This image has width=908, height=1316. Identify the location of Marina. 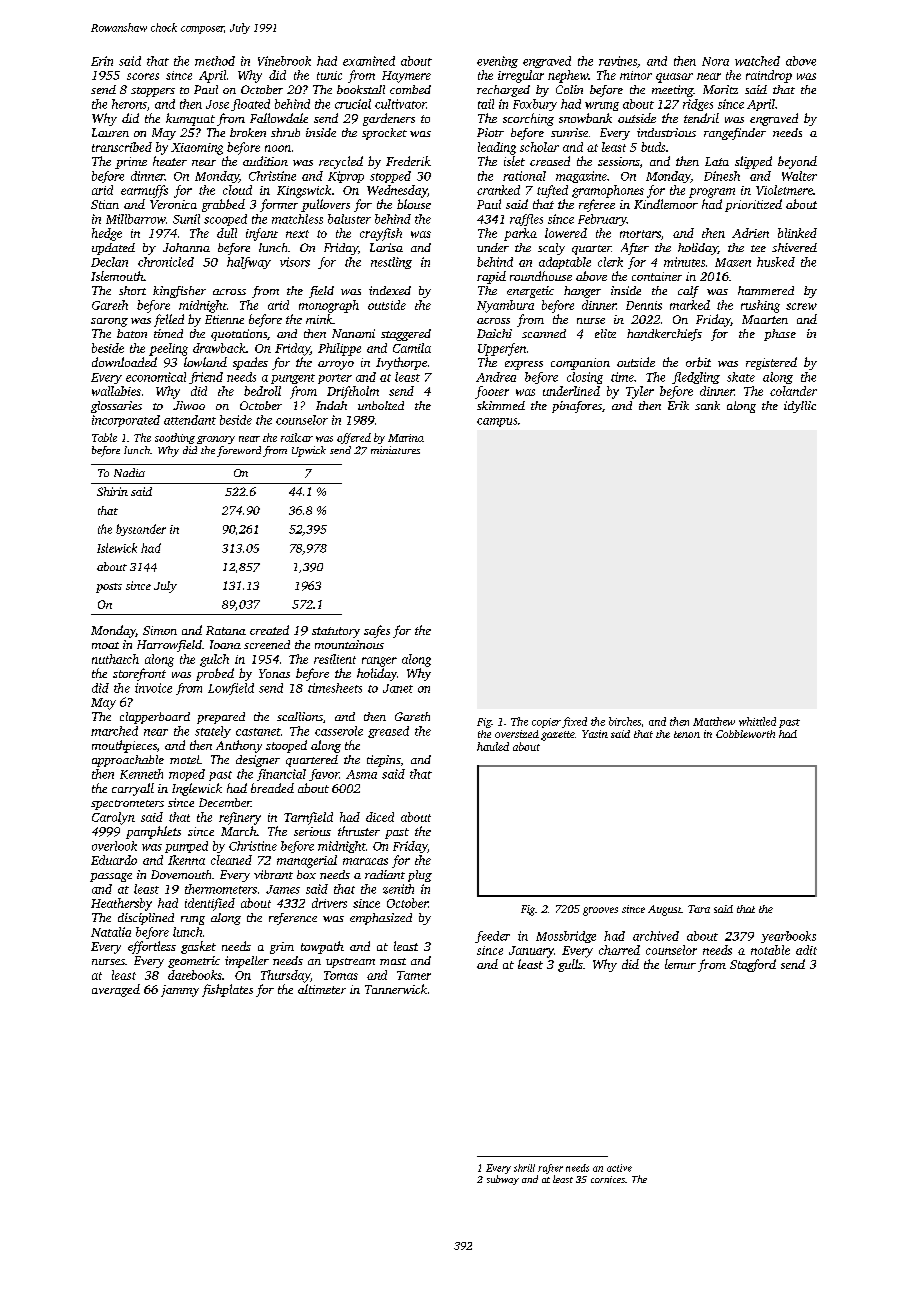
(406, 438).
